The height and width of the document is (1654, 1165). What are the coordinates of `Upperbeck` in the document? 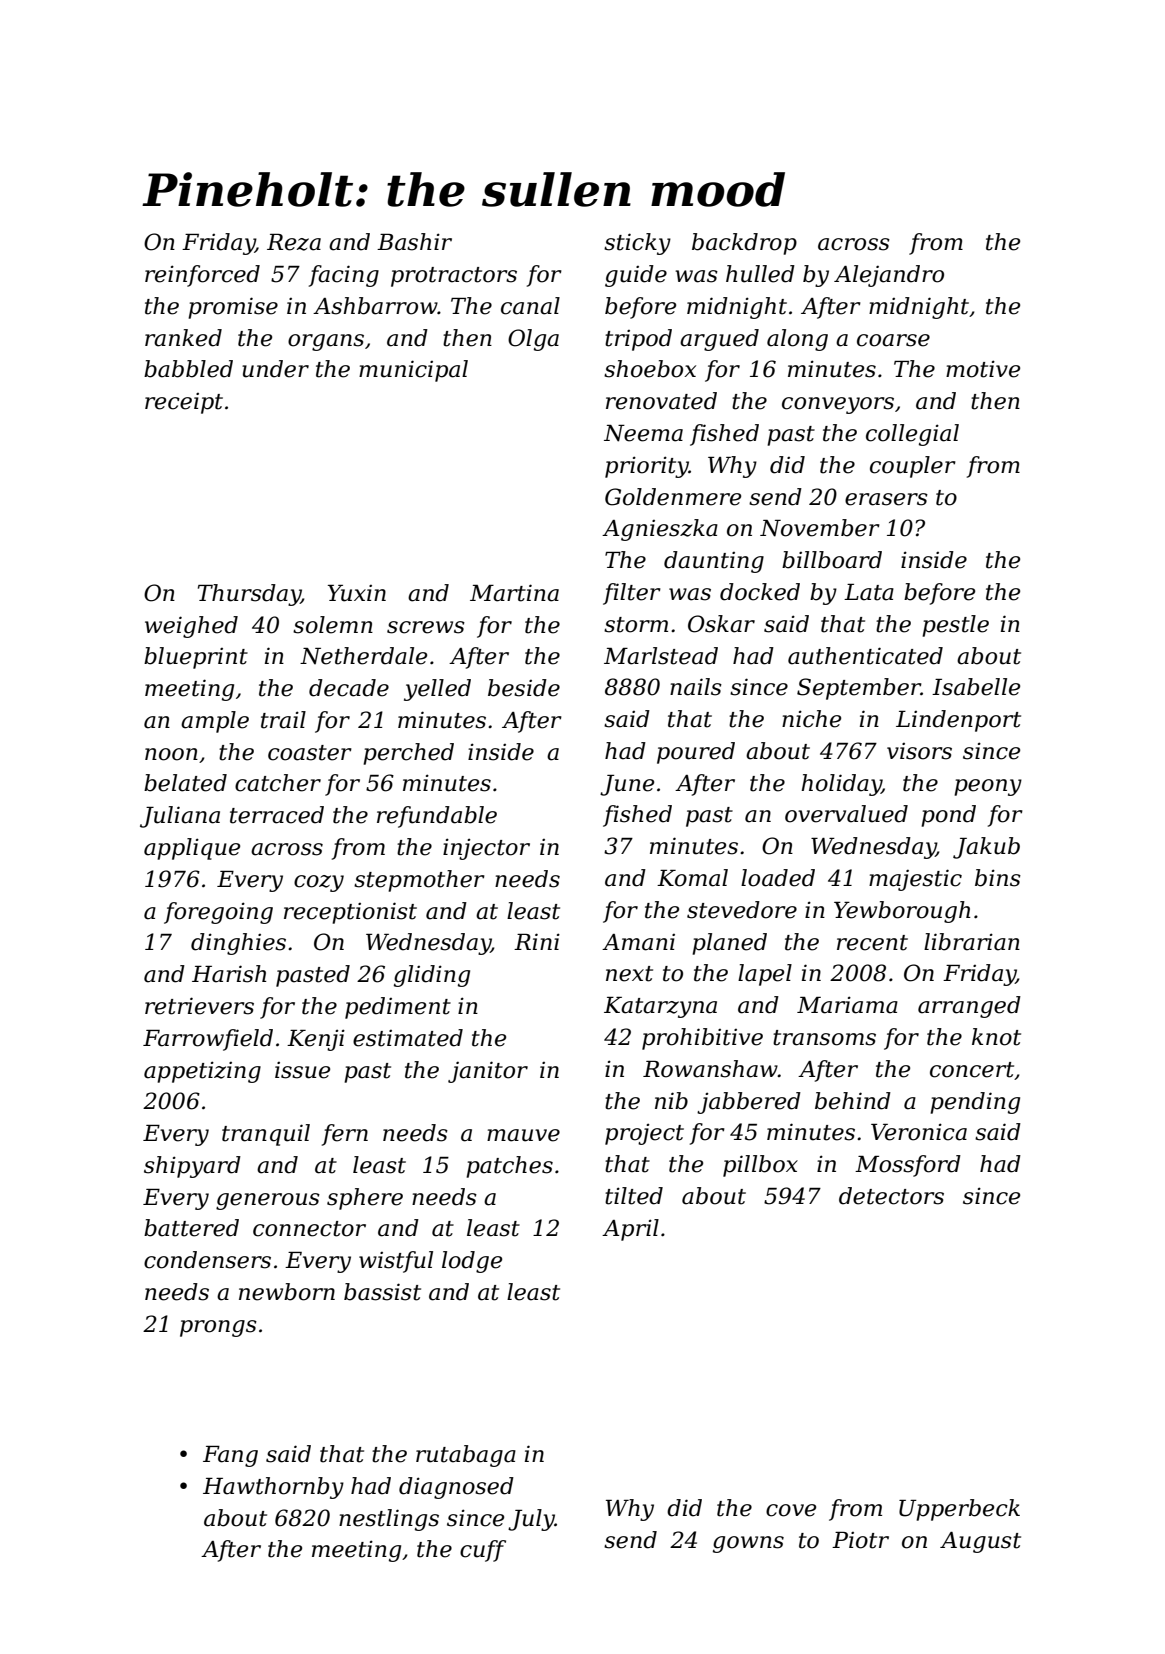 It's located at (959, 1510).
